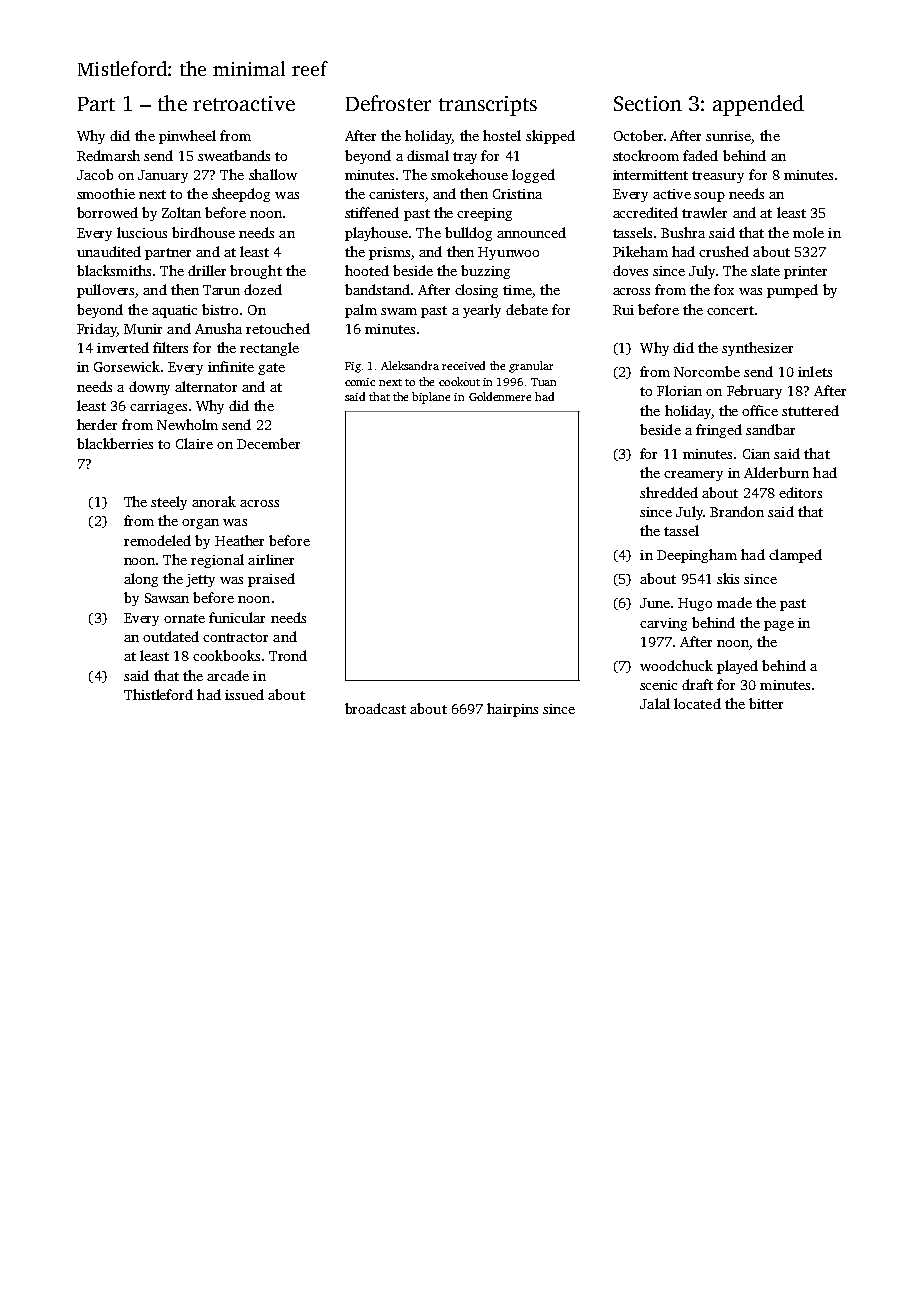  I want to click on appended, so click(758, 105).
